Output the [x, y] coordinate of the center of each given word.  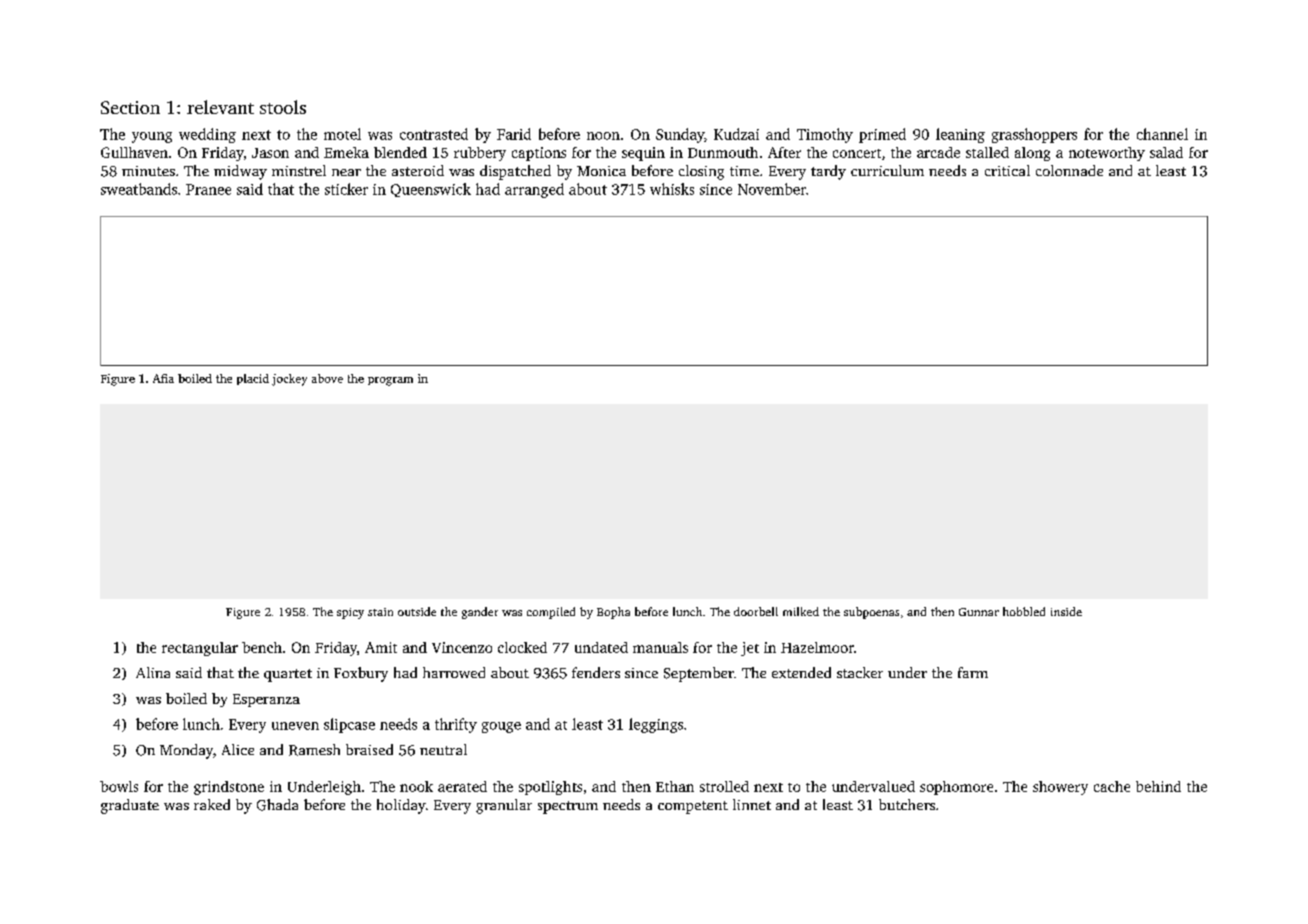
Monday [186, 751]
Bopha [613, 613]
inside [1066, 611]
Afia [163, 378]
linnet [752, 804]
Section [130, 107]
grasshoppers [1034, 135]
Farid [514, 134]
